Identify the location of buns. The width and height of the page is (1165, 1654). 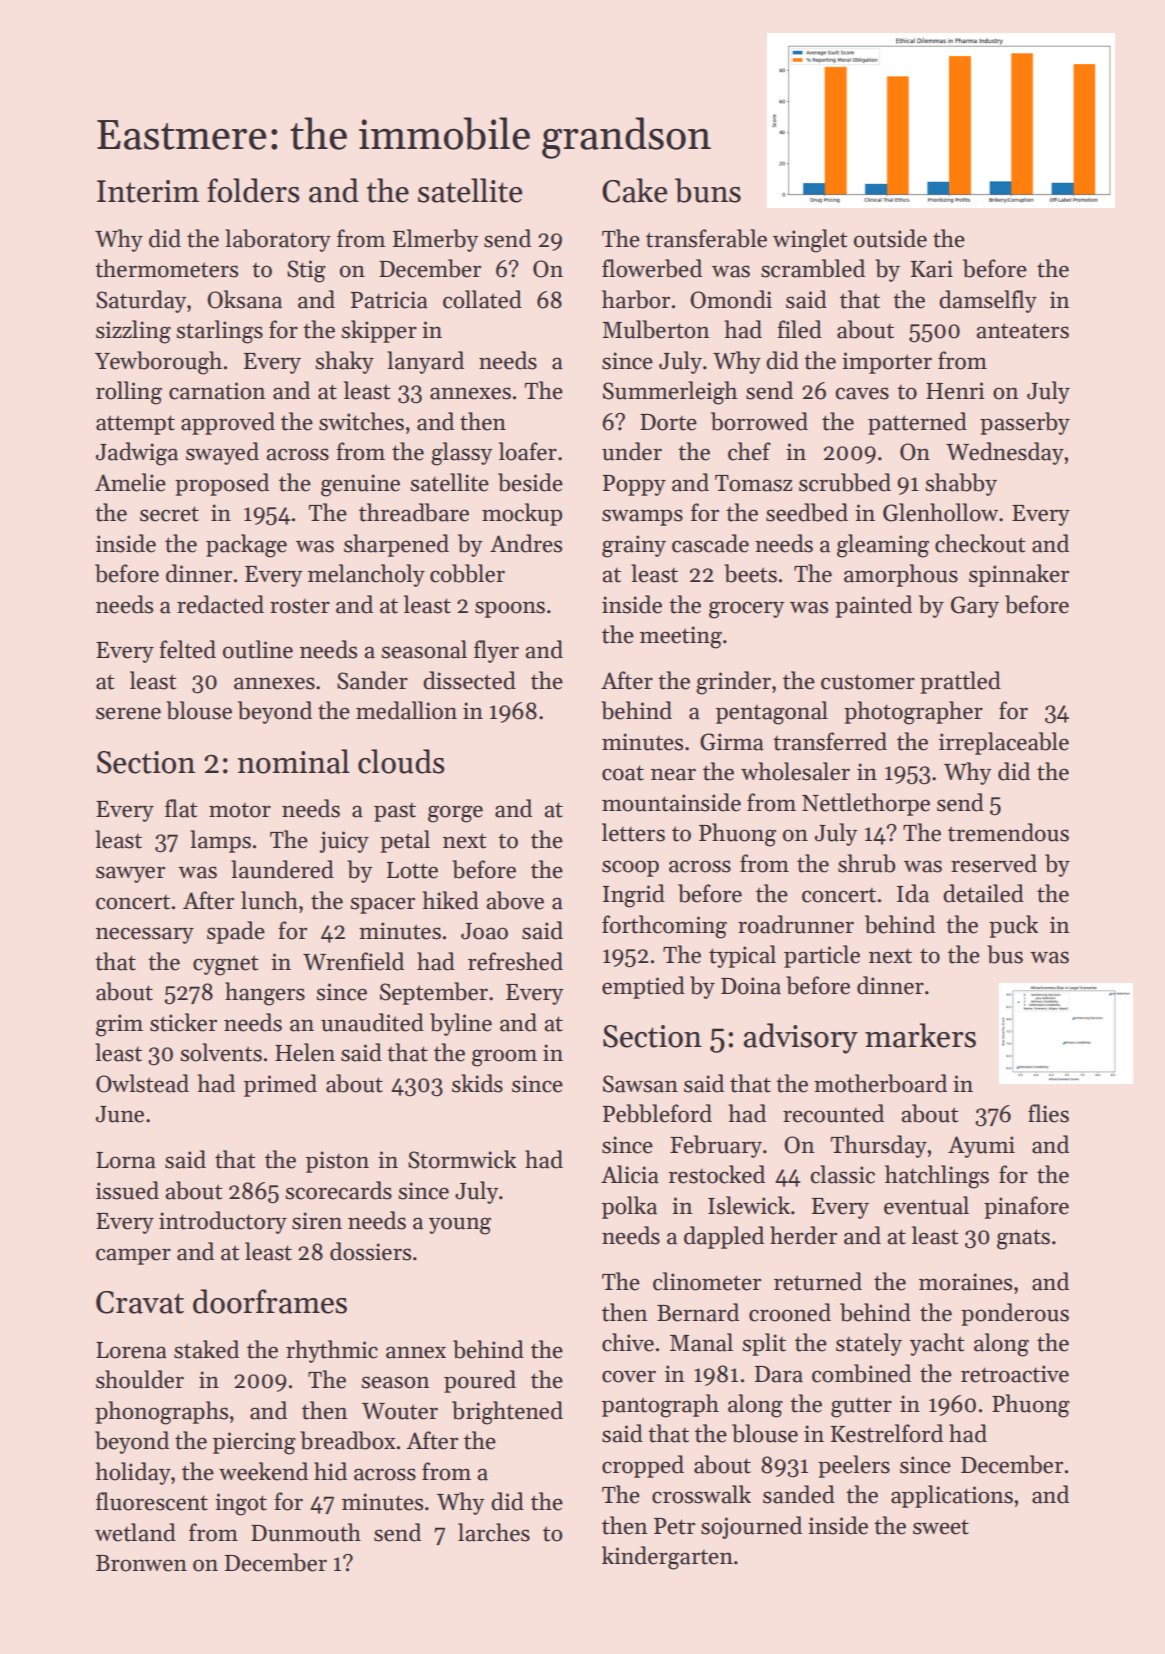
(708, 190).
